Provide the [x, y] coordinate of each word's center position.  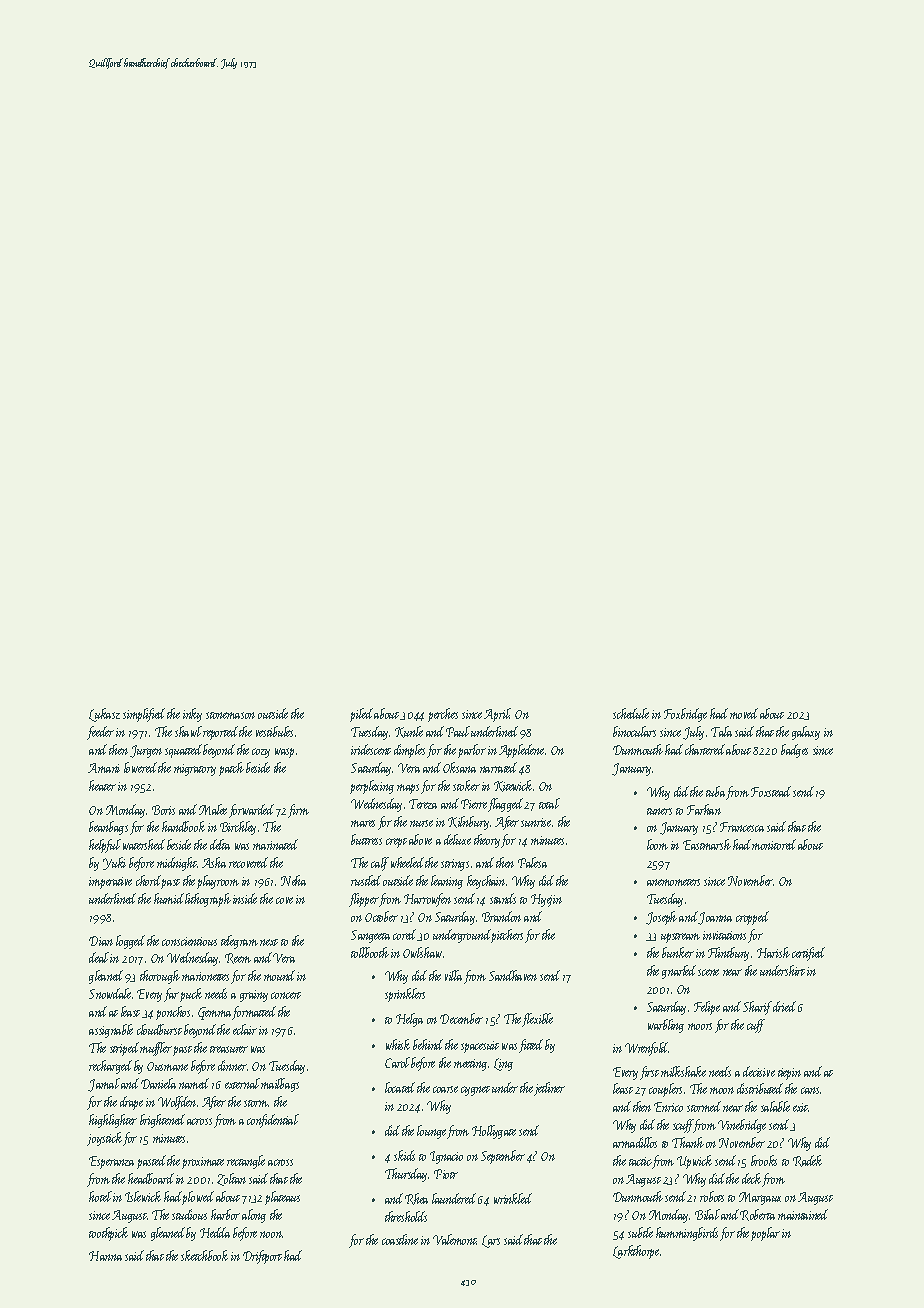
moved [744, 713]
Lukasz [104, 715]
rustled [366, 880]
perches [443, 715]
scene [708, 972]
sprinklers [405, 995]
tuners [659, 811]
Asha [214, 862]
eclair [245, 1029]
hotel [100, 1196]
